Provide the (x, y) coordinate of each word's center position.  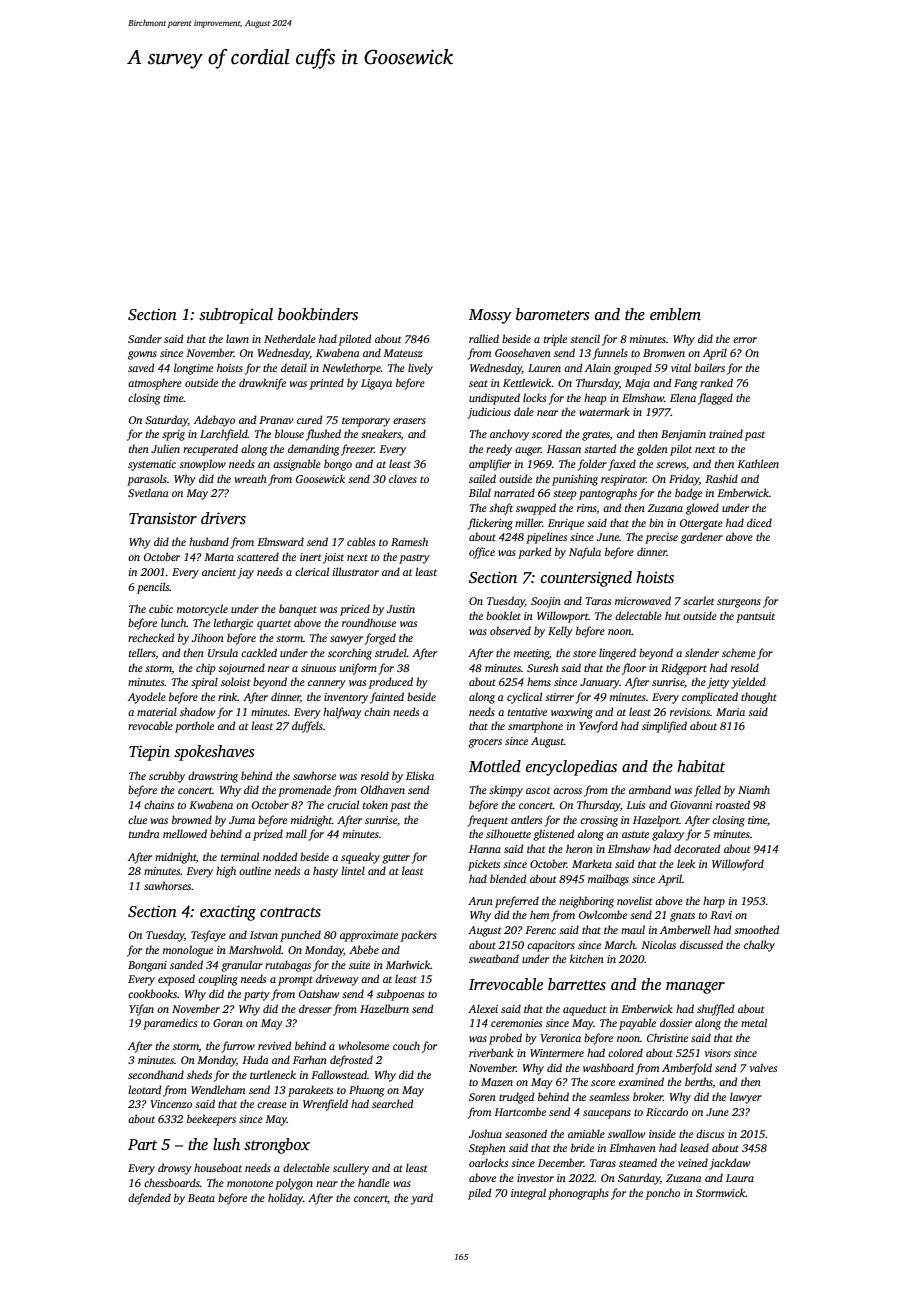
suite (359, 965)
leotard (145, 1089)
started (600, 448)
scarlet (698, 600)
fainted (387, 698)
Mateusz (403, 353)
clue (137, 819)
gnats (682, 917)
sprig (173, 435)
